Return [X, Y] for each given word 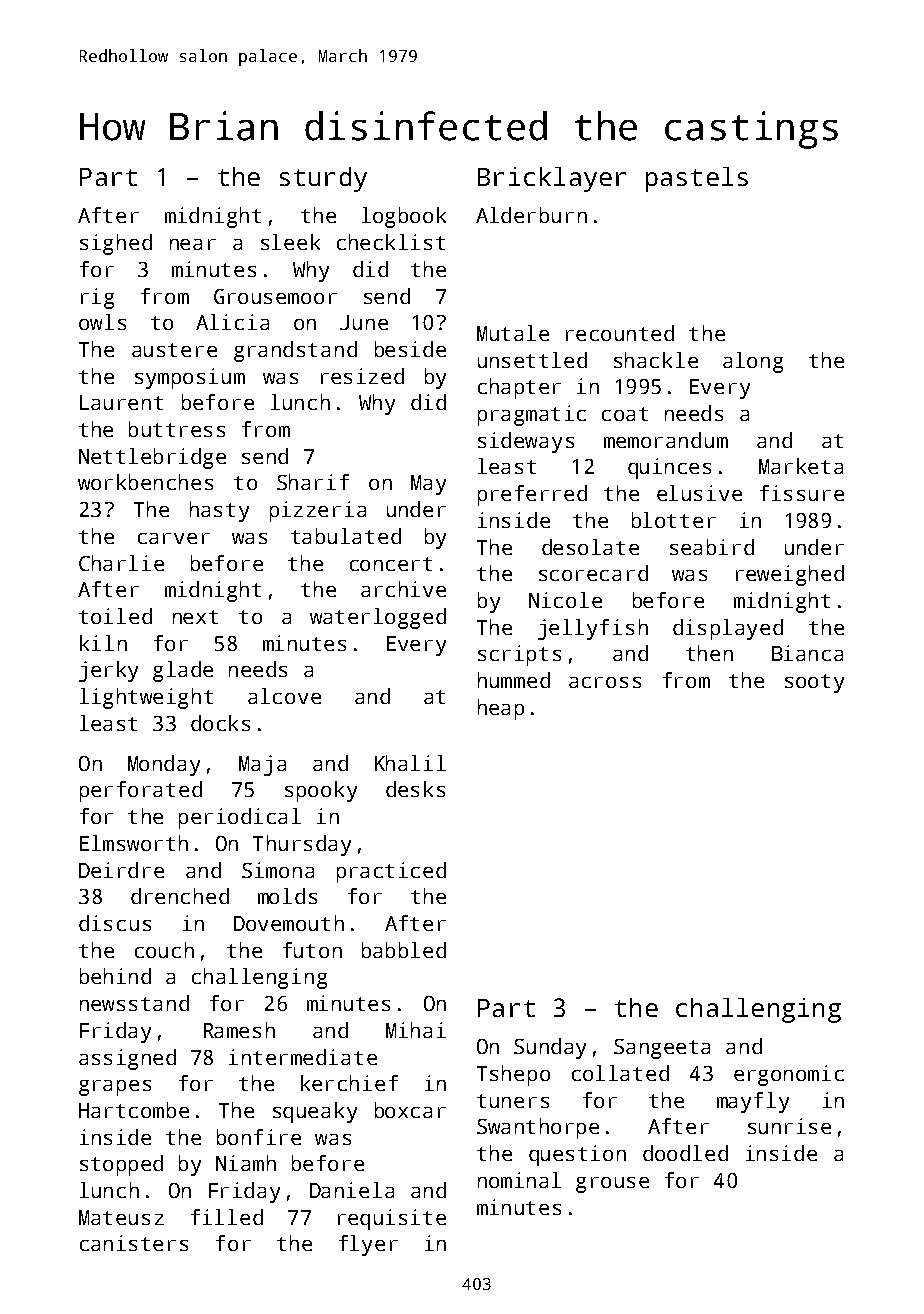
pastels [697, 179]
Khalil [410, 763]
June [364, 322]
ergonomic [789, 1075]
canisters [134, 1243]
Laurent [121, 402]
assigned [127, 1059]
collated [620, 1073]
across [605, 682]
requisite [392, 1219]
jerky [108, 671]
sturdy [323, 179]
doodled [685, 1153]
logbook [404, 217]
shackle [656, 360]
